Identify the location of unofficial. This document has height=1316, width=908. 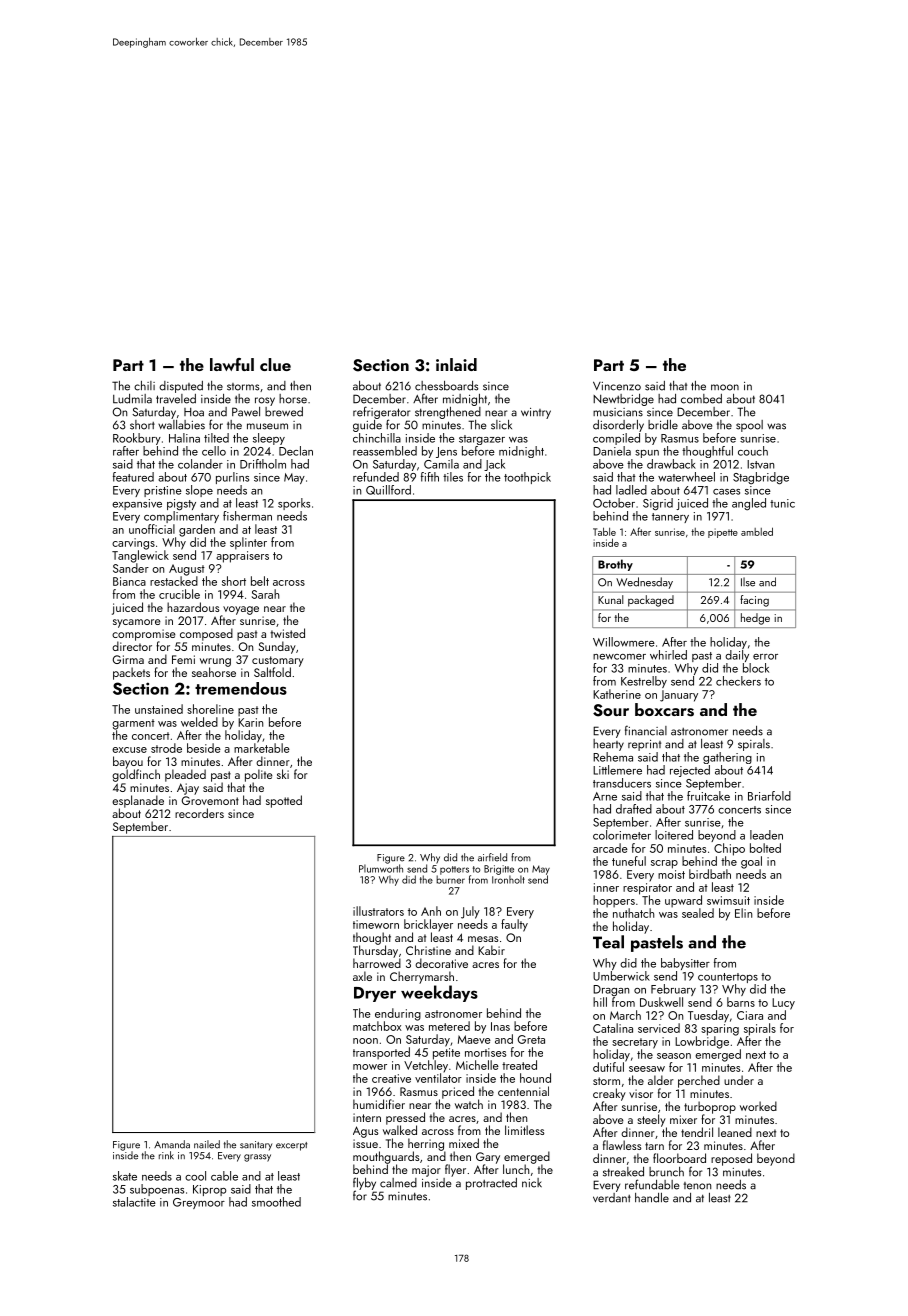
(152, 529).
